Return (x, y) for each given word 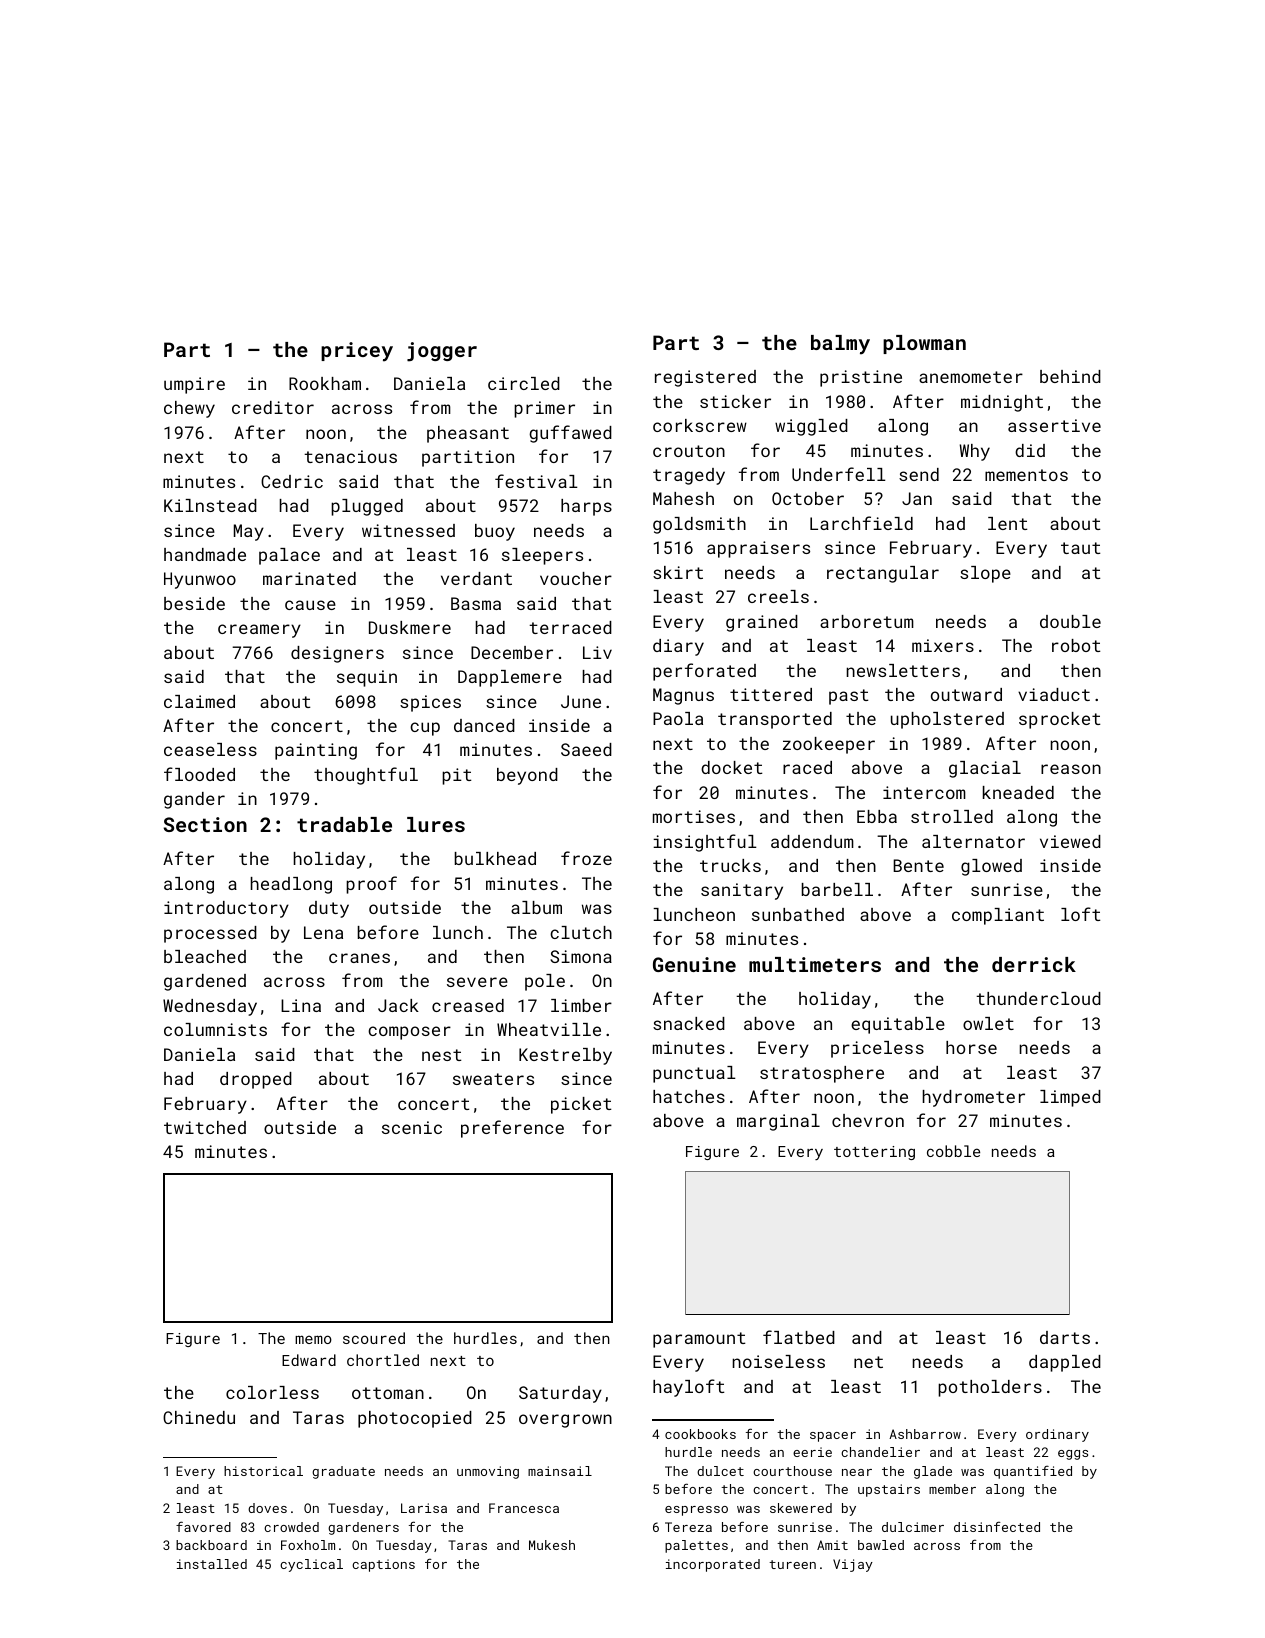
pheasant (468, 434)
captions (383, 1565)
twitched (205, 1127)
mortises (694, 816)
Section (205, 824)
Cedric (292, 481)
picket (581, 1105)
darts (1065, 1337)
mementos (1026, 475)
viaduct (1054, 694)
